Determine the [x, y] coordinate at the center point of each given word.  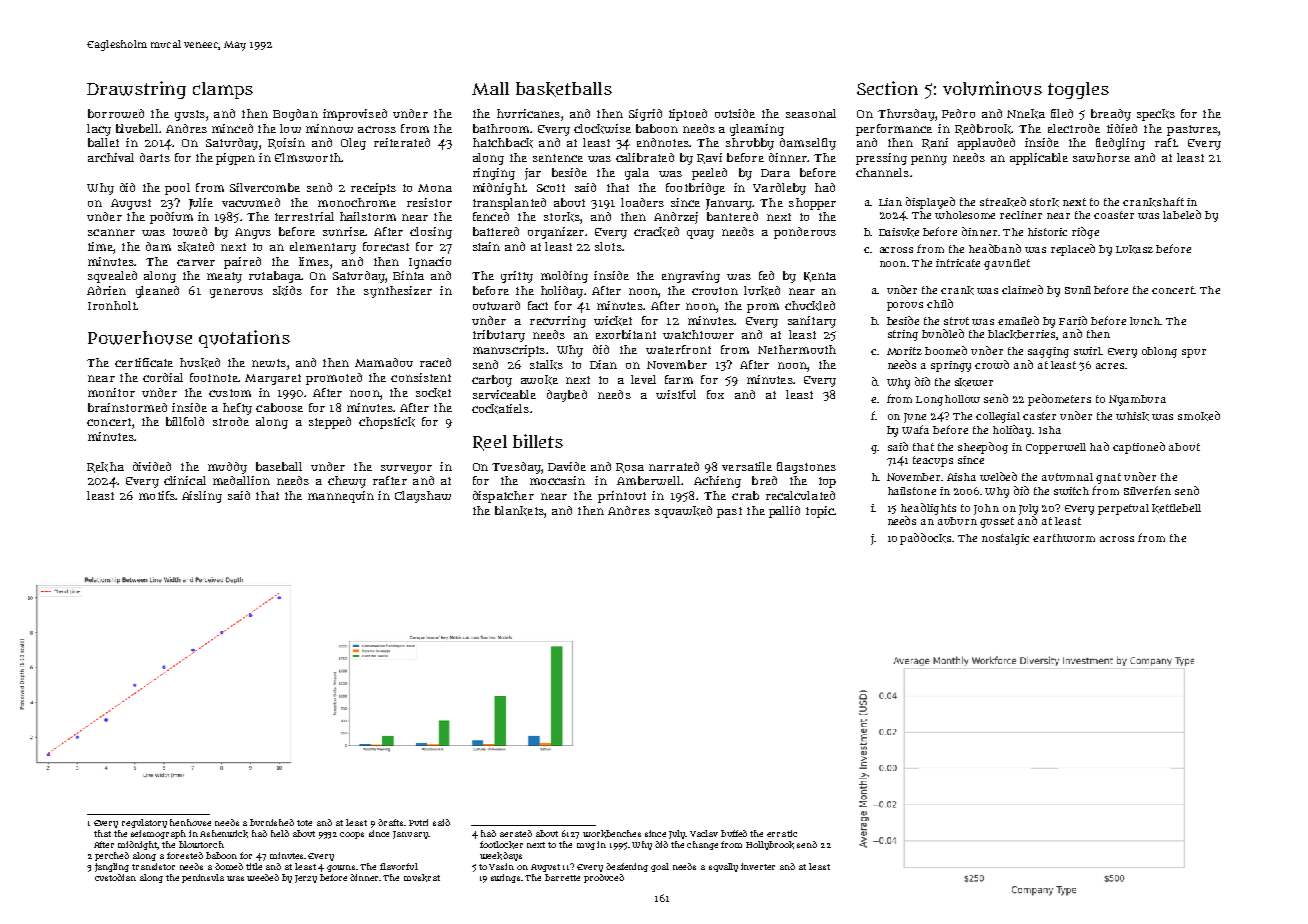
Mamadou [384, 362]
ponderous [805, 233]
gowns [342, 868]
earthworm [1064, 538]
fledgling [1120, 144]
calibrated [645, 157]
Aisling [202, 497]
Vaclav [704, 833]
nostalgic [1005, 539]
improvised [355, 115]
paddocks [925, 539]
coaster [1114, 215]
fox [715, 394]
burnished [272, 822]
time [100, 246]
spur [1194, 353]
